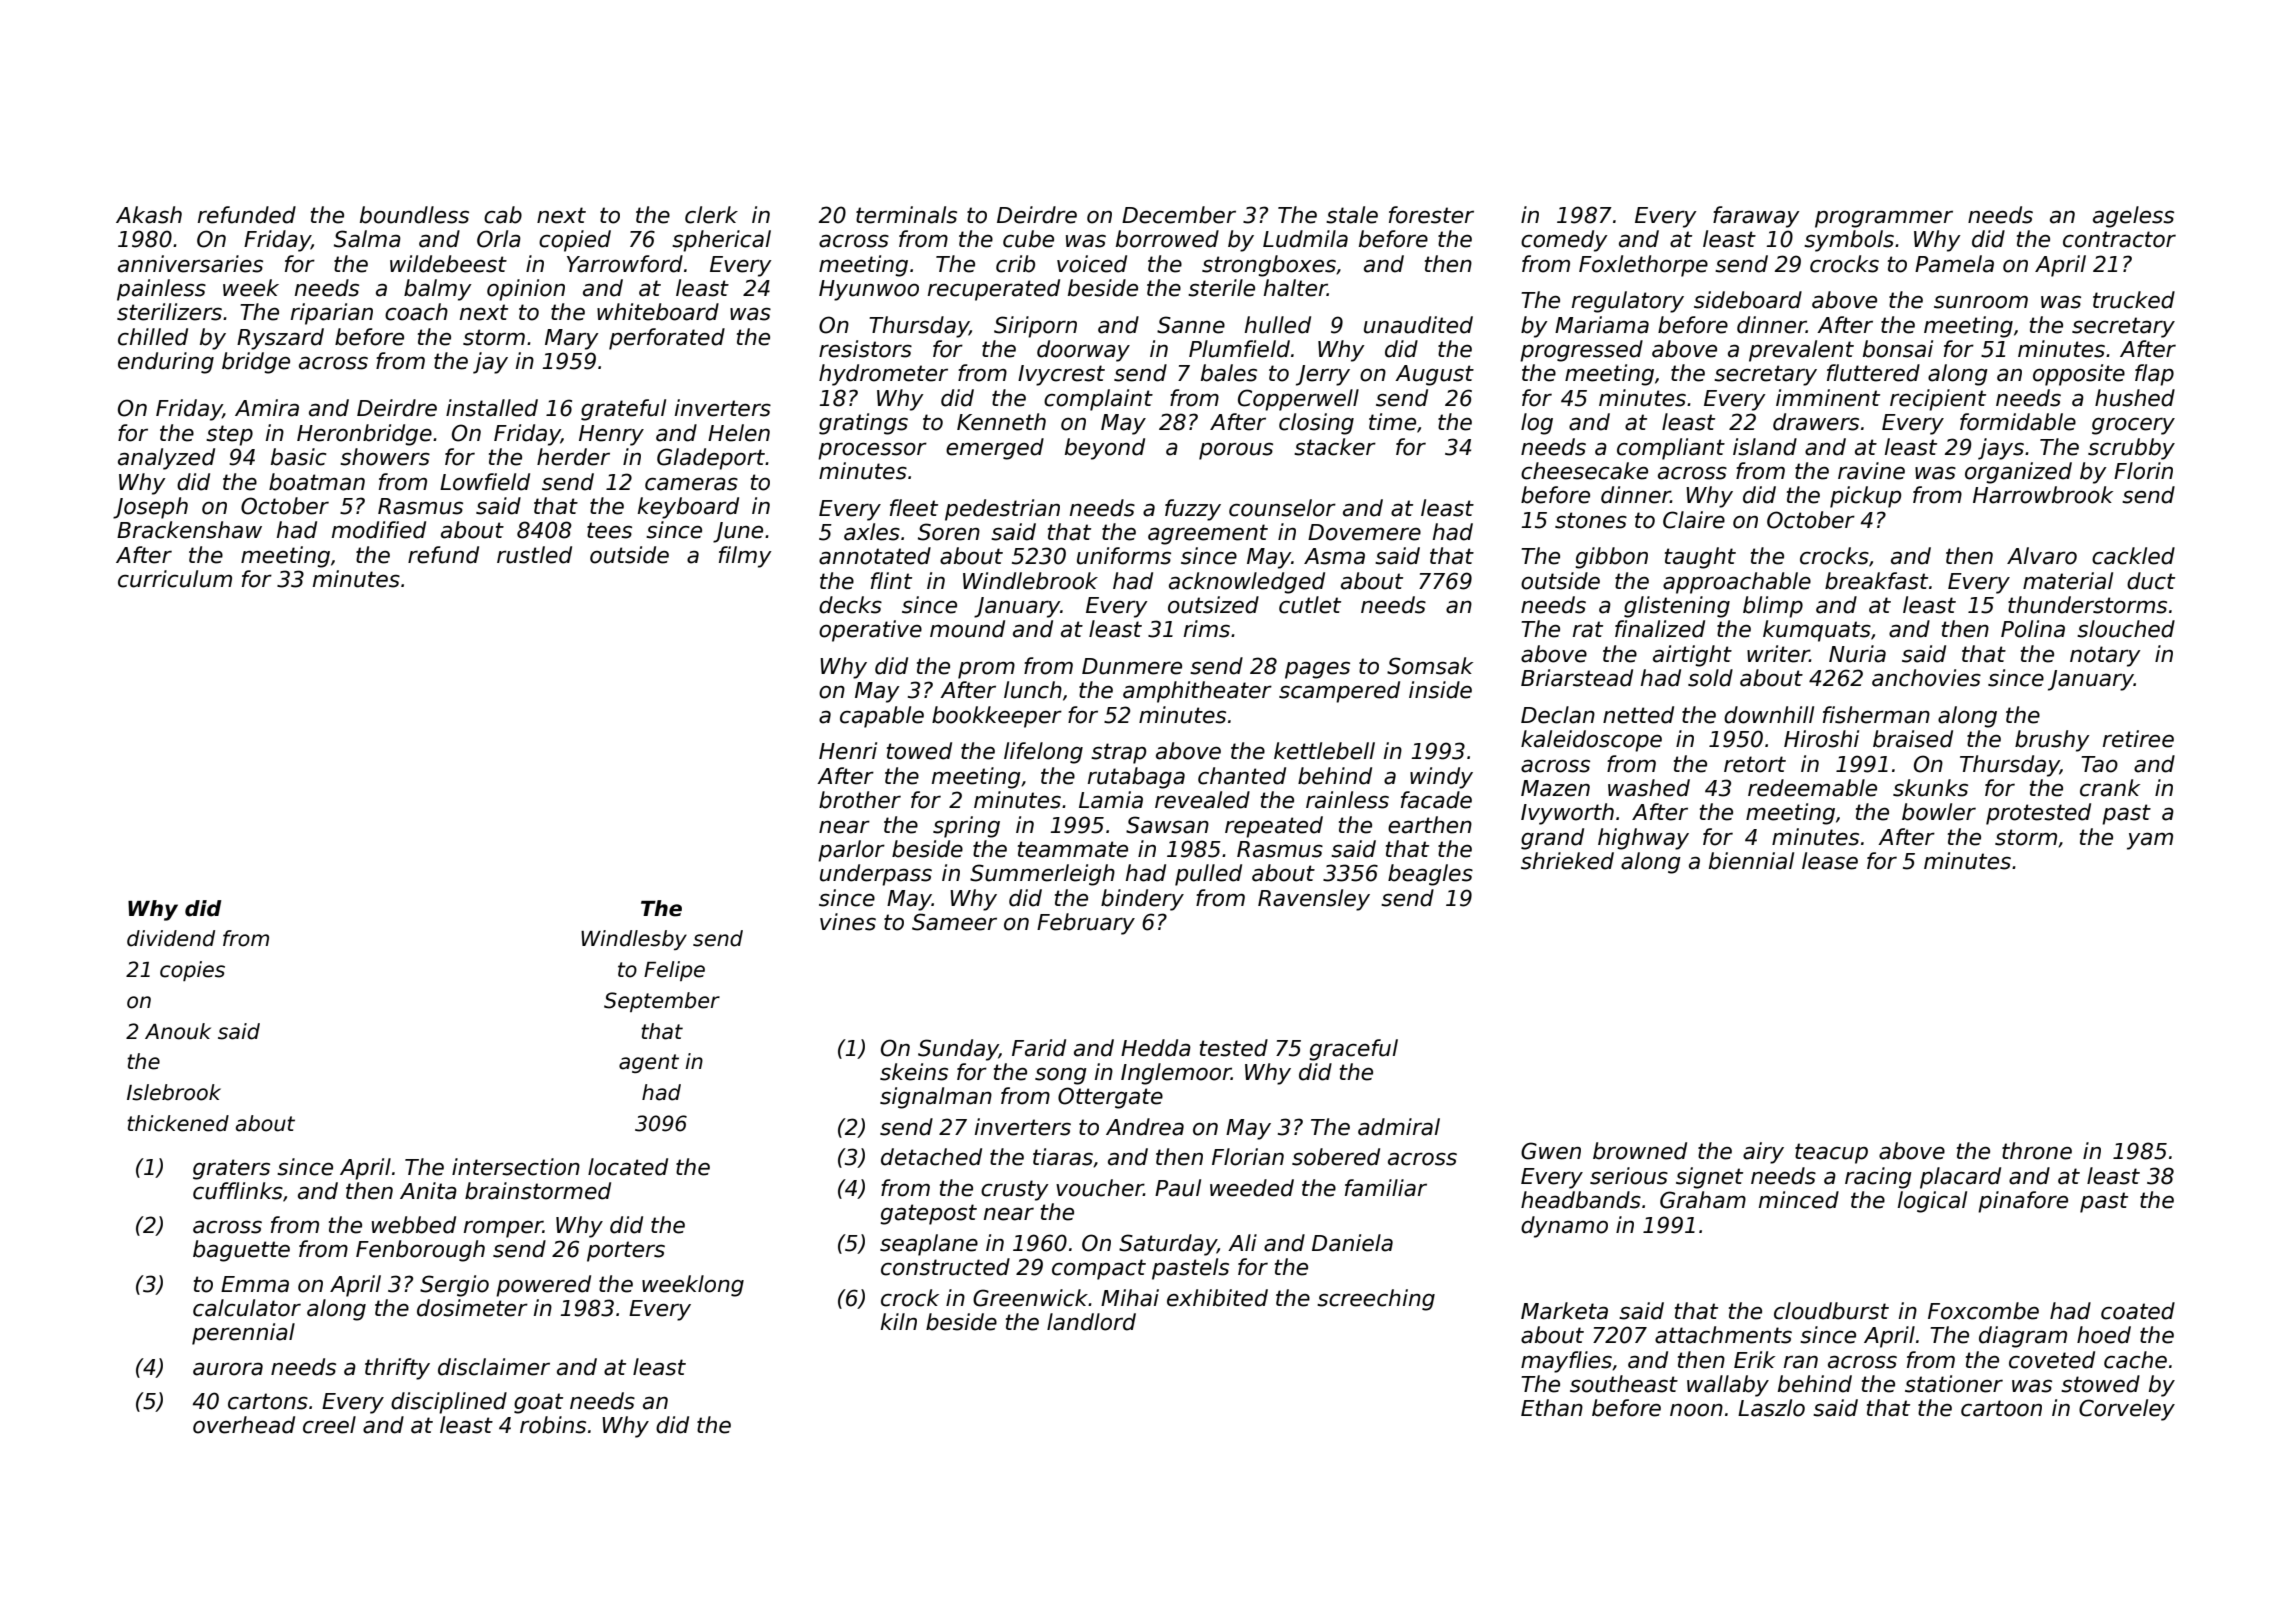 This screenshot has height=1620, width=2292. Describe the element at coordinates (906, 215) in the screenshot. I see `terminals` at that location.
